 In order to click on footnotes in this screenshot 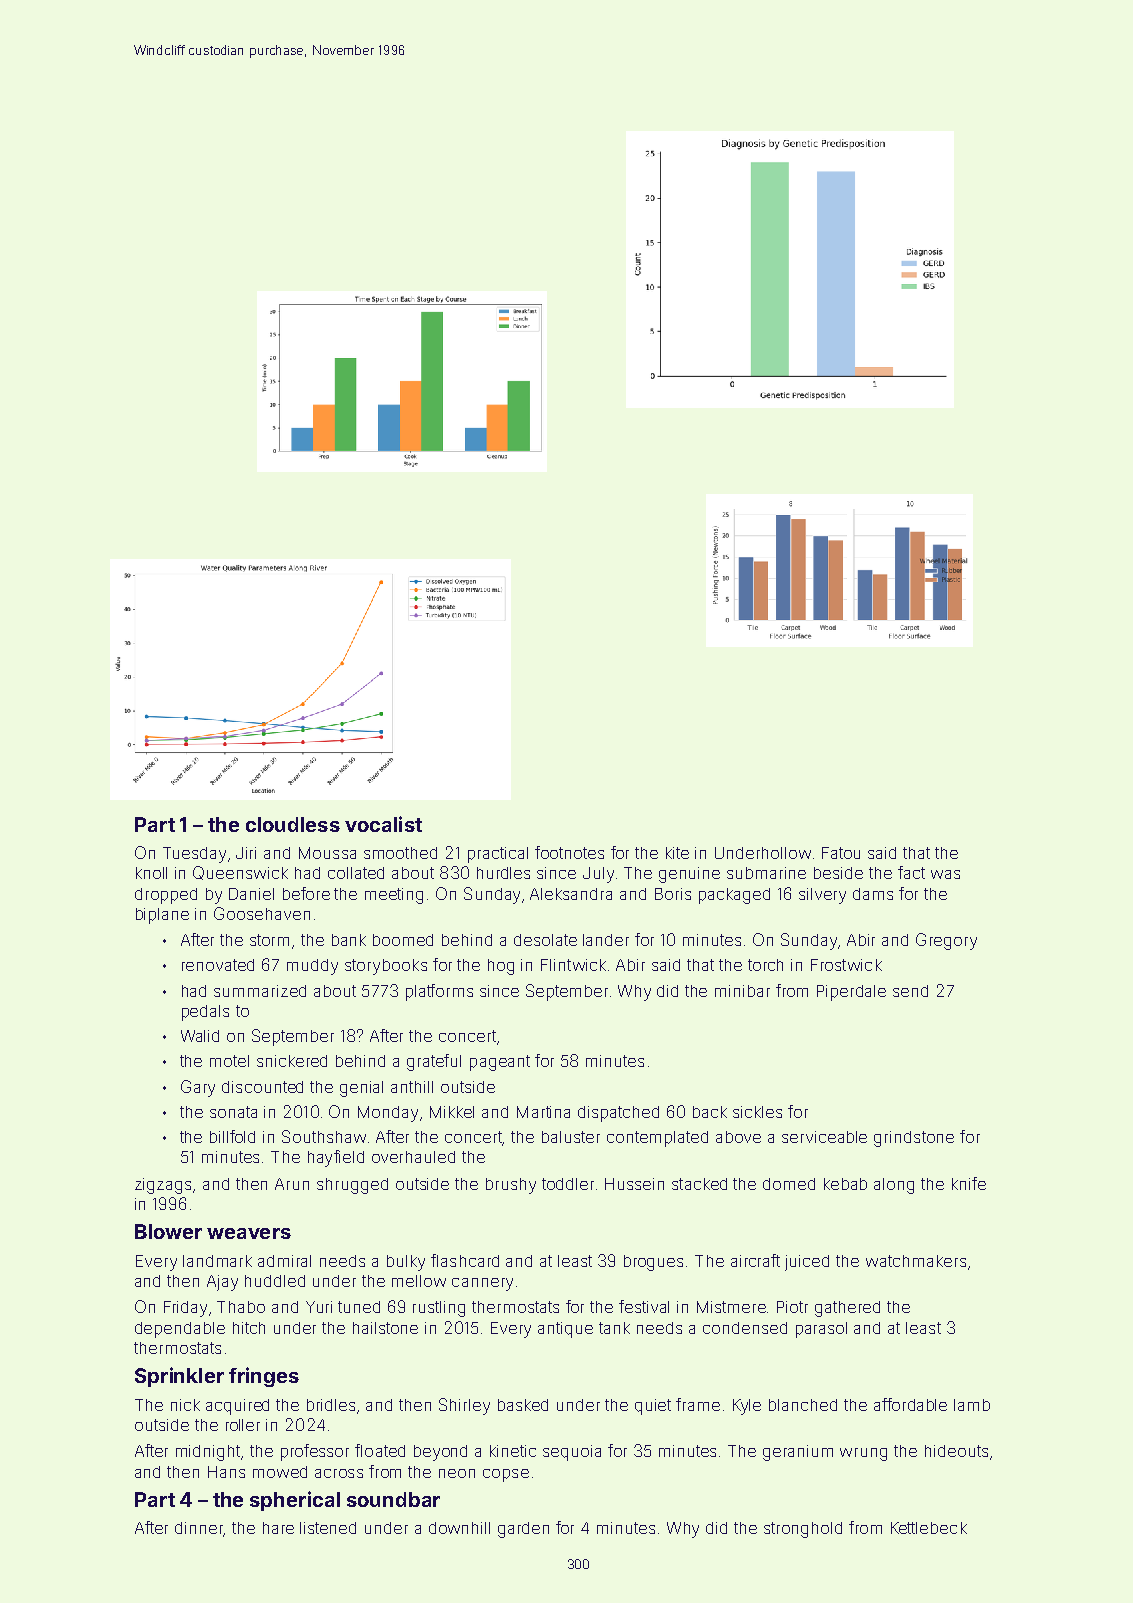, I will do `click(569, 852)`.
